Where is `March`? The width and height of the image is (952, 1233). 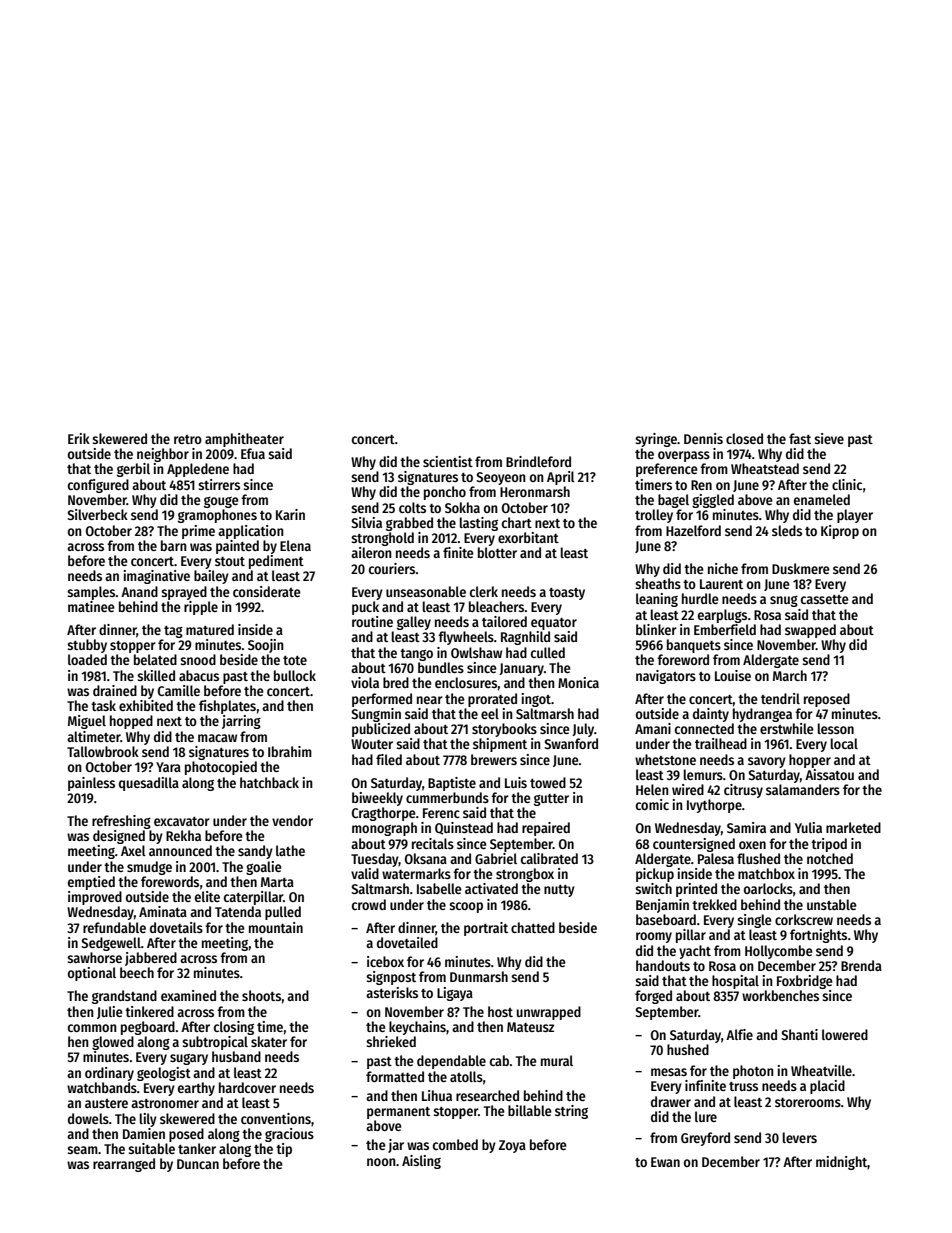
March is located at coordinates (790, 675).
